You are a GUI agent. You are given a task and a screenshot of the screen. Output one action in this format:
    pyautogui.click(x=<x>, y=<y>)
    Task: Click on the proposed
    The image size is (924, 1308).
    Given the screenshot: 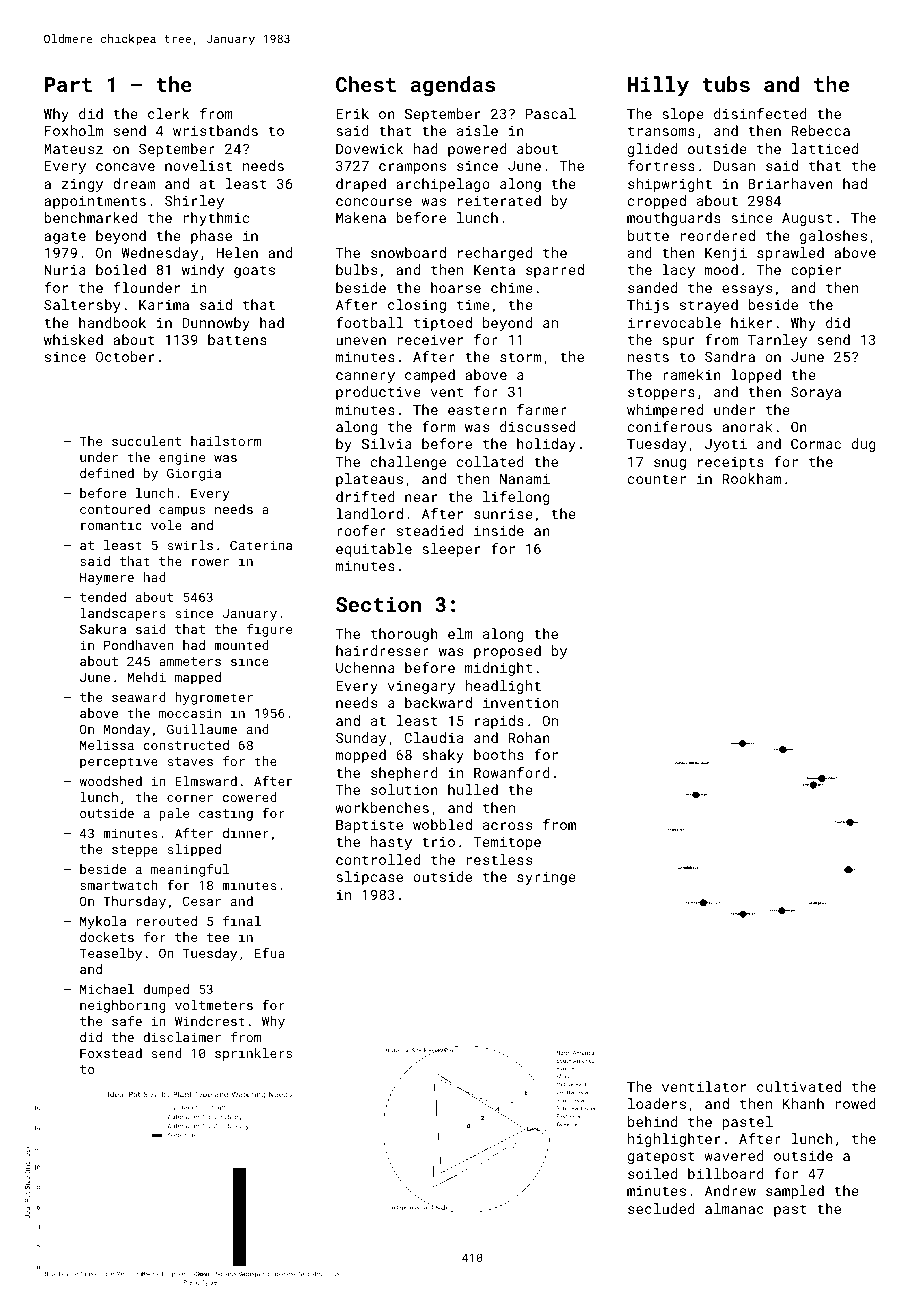 What is the action you would take?
    pyautogui.click(x=507, y=652)
